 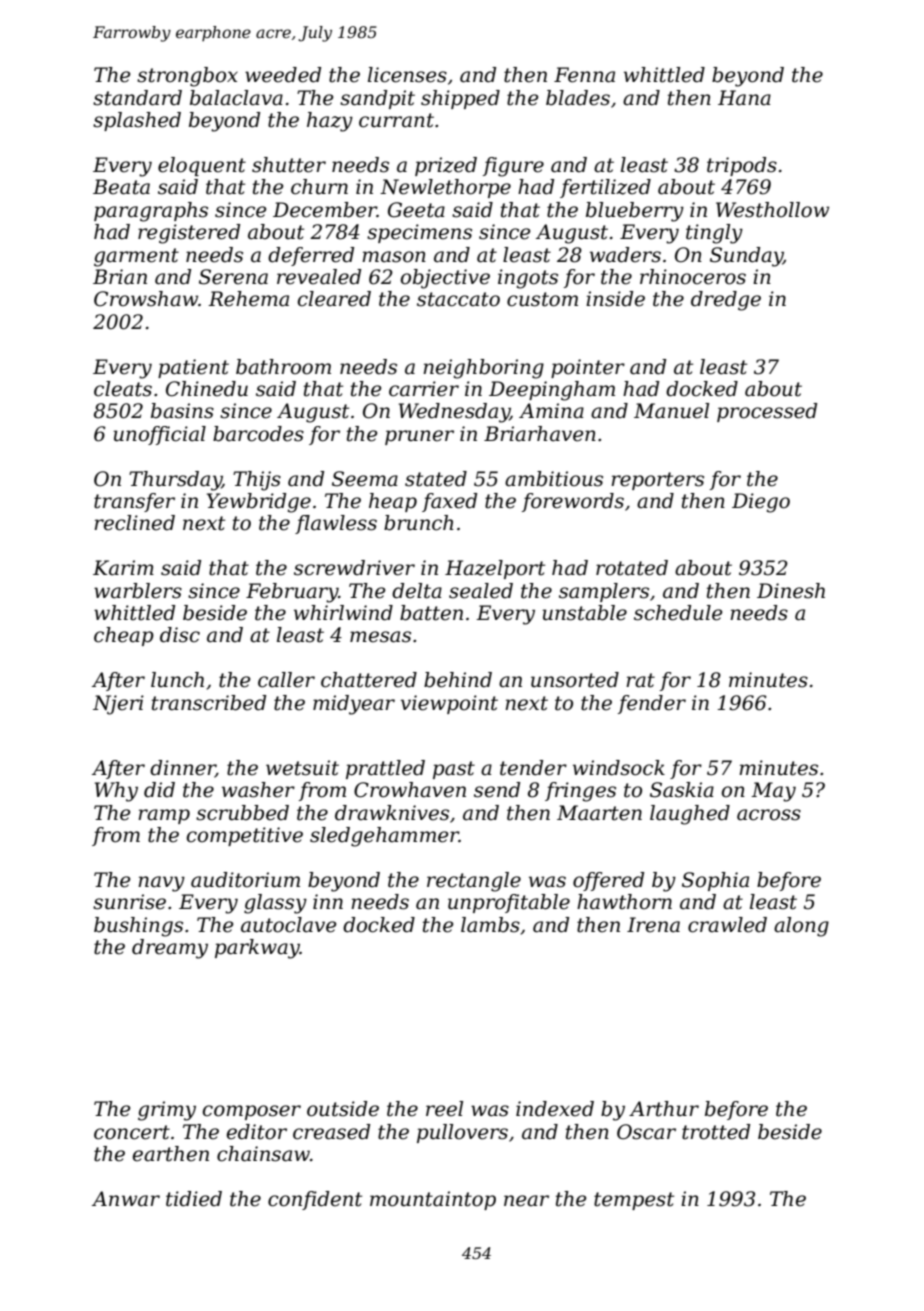 I want to click on shutter, so click(x=289, y=165).
